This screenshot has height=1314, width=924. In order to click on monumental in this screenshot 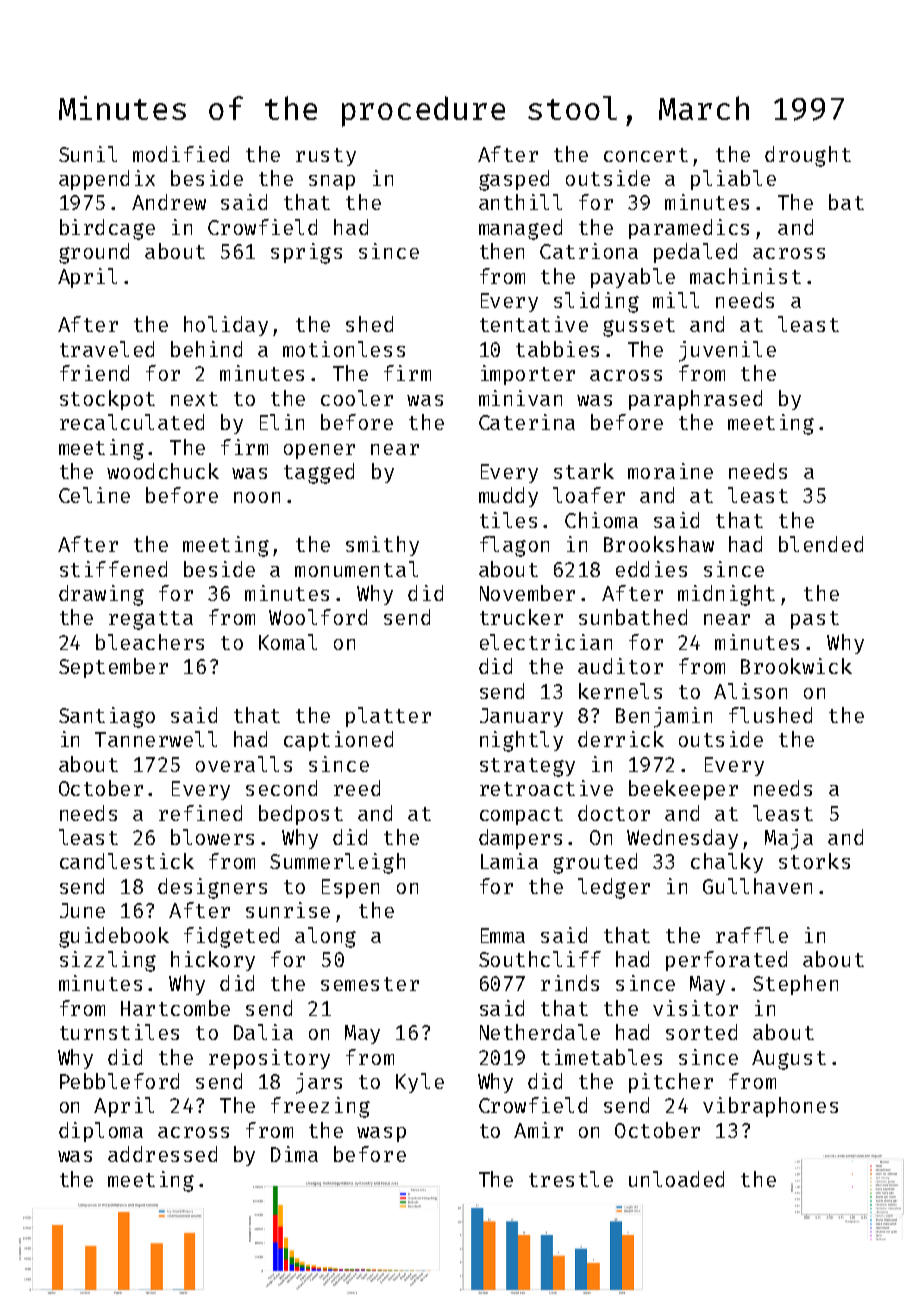, I will do `click(356, 569)`.
